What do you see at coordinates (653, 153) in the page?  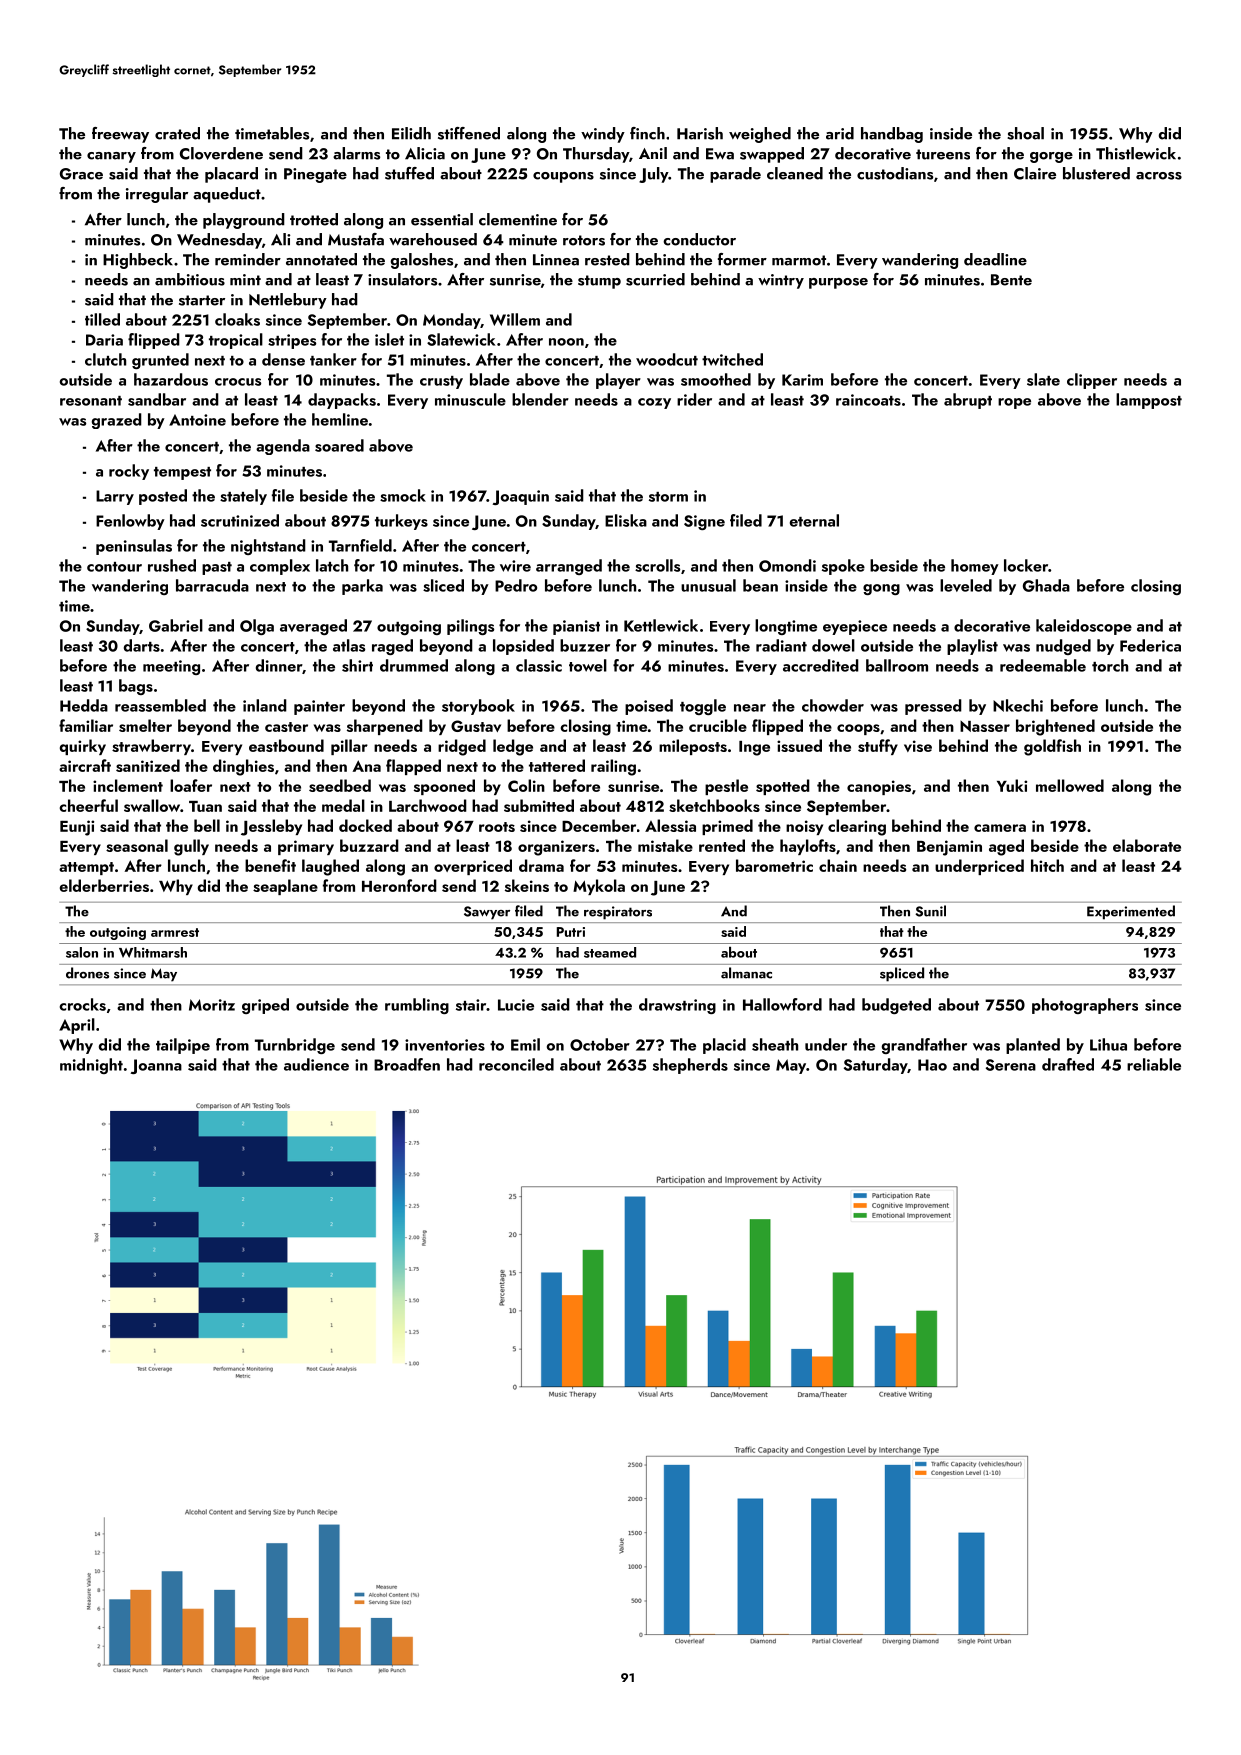 I see `Anil` at bounding box center [653, 153].
